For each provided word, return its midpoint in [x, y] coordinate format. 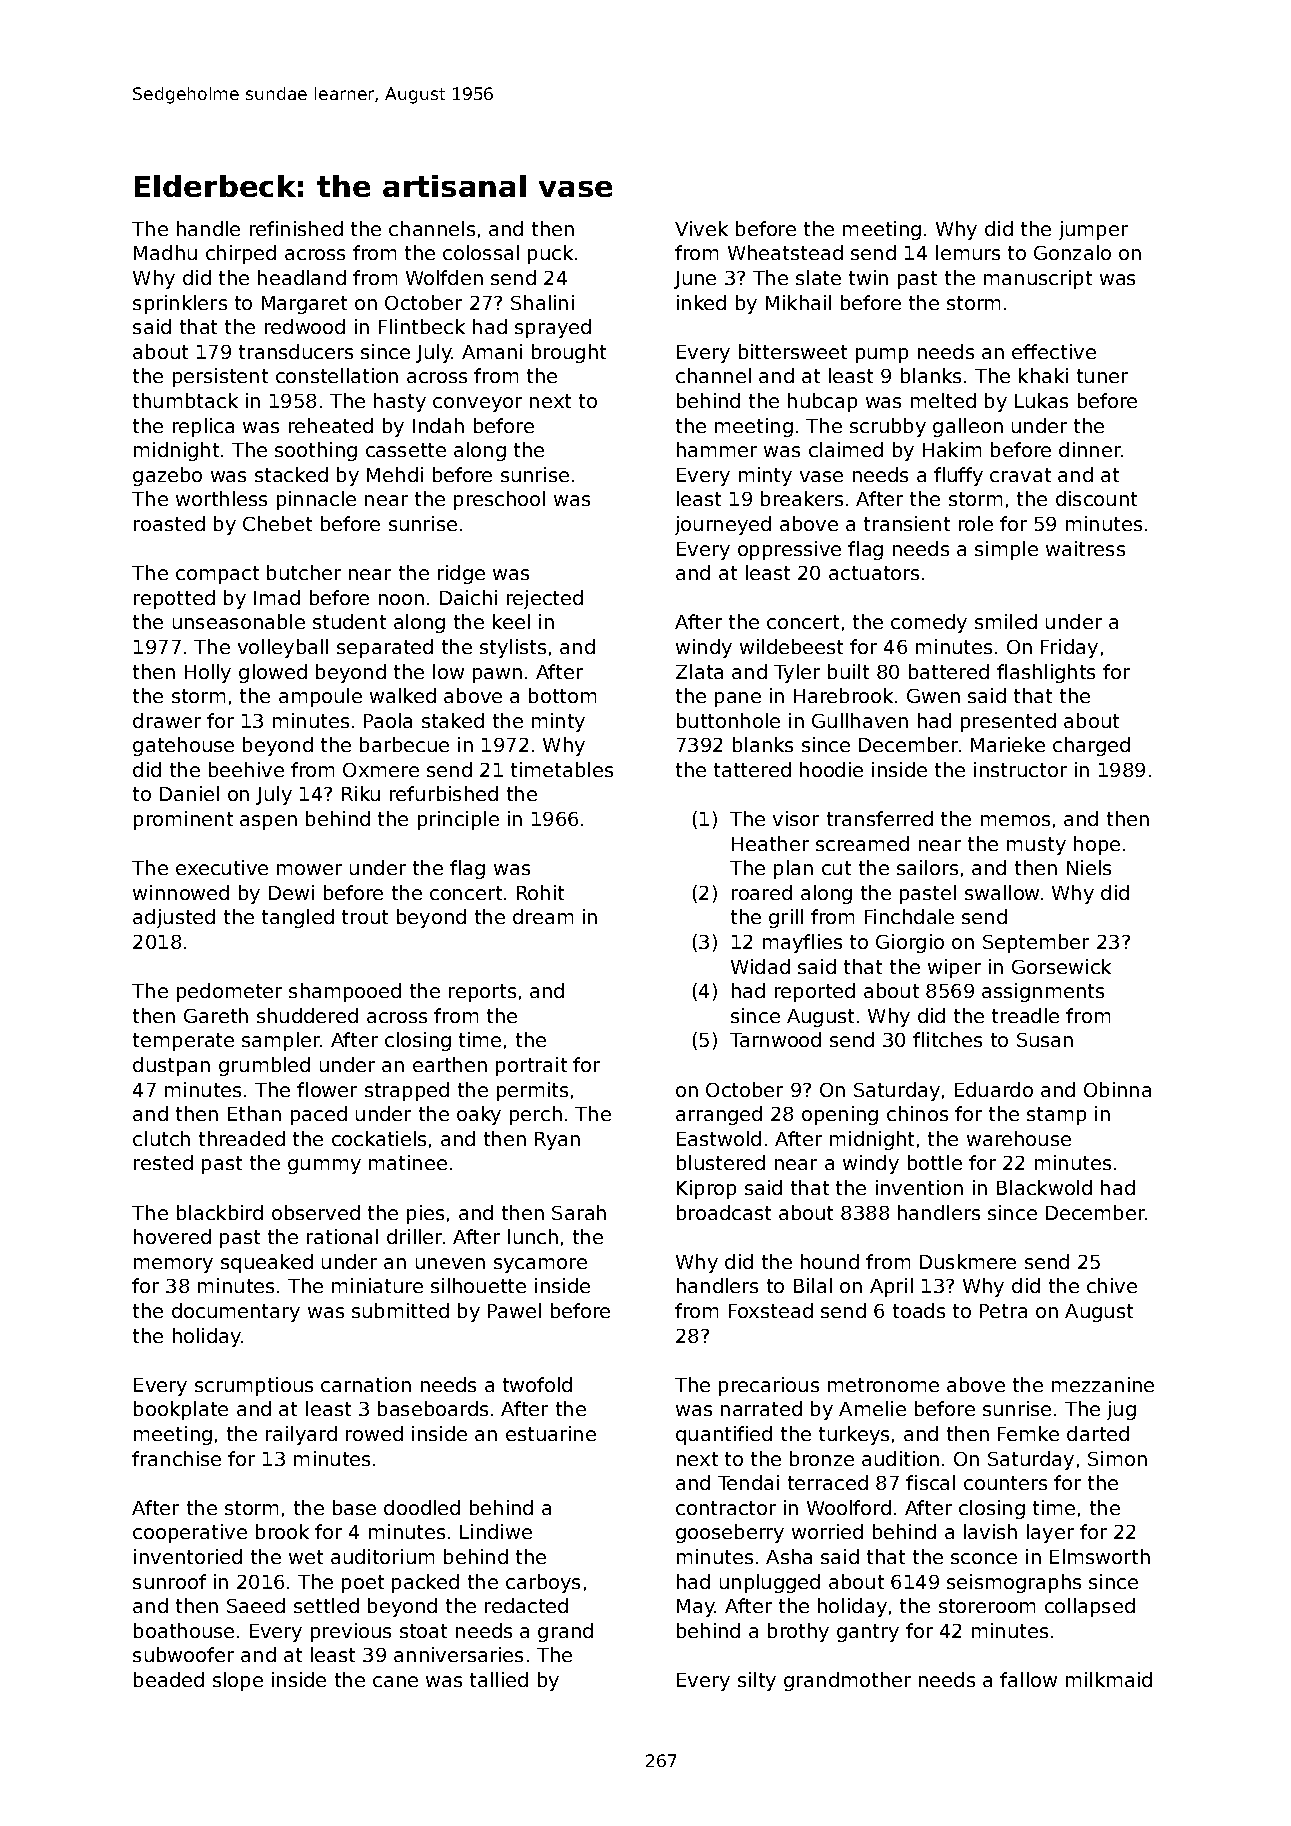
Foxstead [771, 1310]
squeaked [267, 1263]
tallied [499, 1679]
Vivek [701, 228]
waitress [1085, 548]
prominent [183, 820]
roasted [169, 523]
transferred [880, 818]
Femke [1028, 1433]
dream [543, 916]
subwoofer [183, 1654]
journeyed [723, 525]
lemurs [968, 252]
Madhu [165, 252]
